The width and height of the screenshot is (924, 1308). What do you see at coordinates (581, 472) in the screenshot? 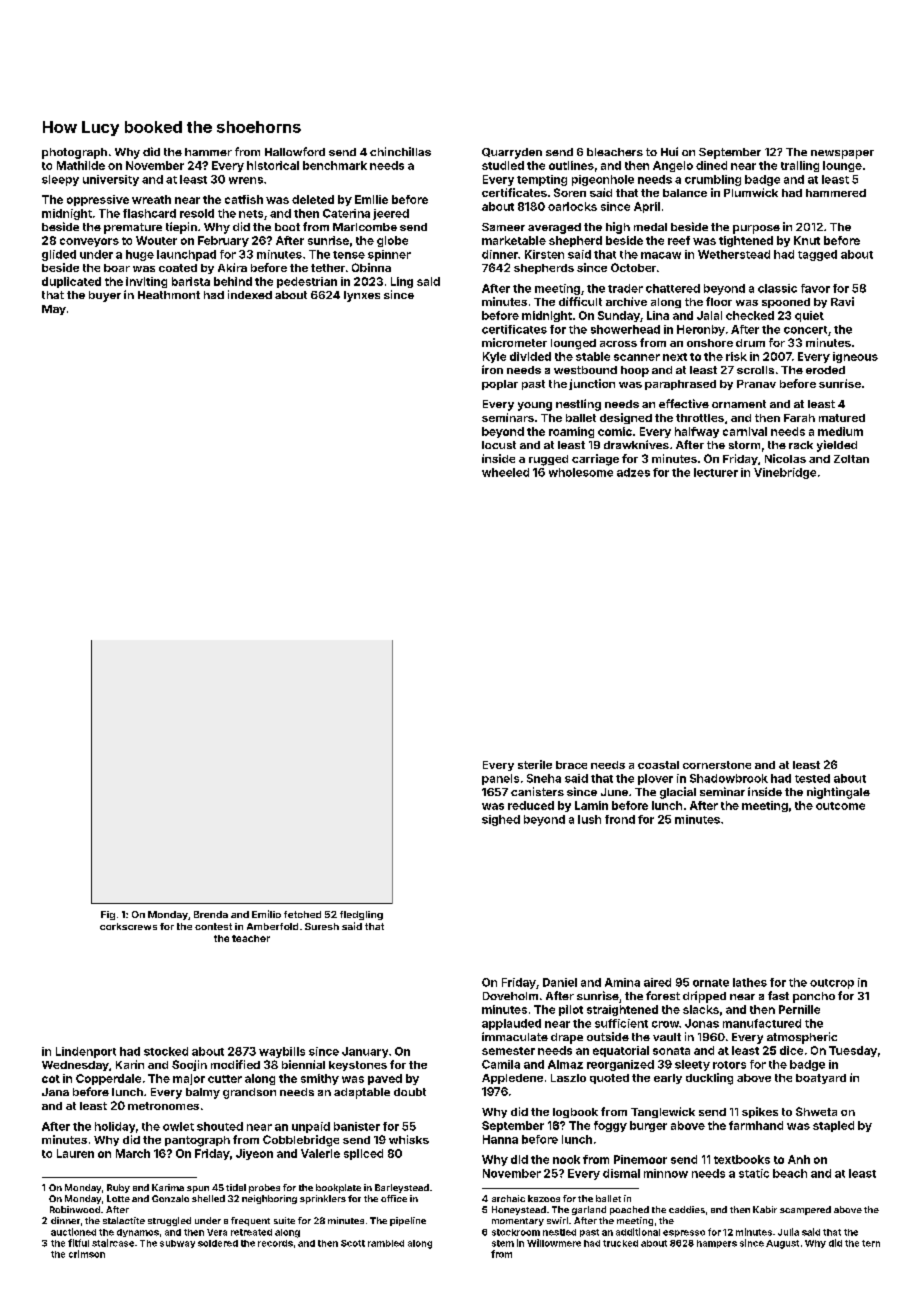
I see `wholesome` at bounding box center [581, 472].
